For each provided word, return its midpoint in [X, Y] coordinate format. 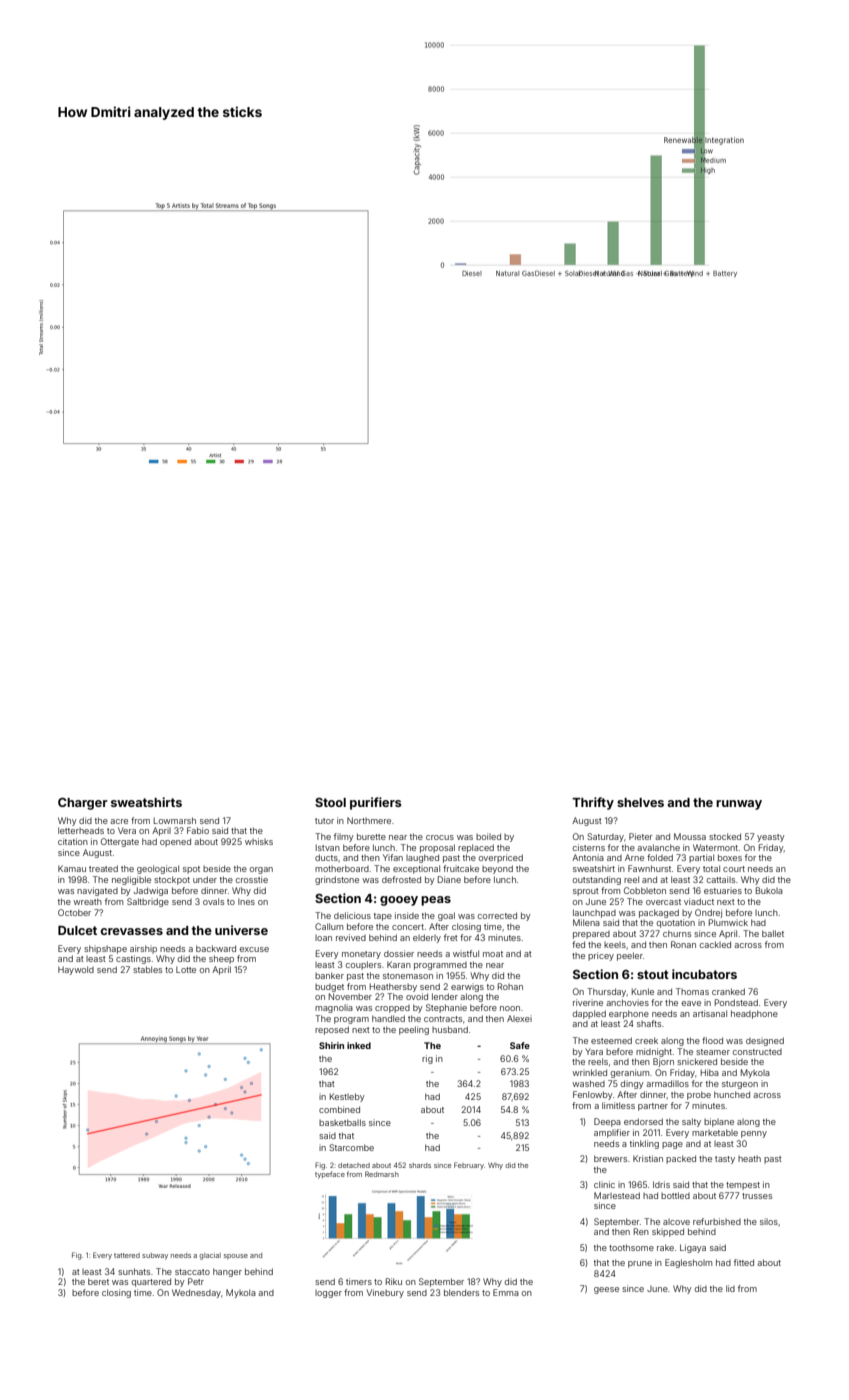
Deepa [607, 1122]
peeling [414, 1030]
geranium [630, 1073]
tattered [127, 1255]
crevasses [131, 931]
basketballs [342, 1122]
